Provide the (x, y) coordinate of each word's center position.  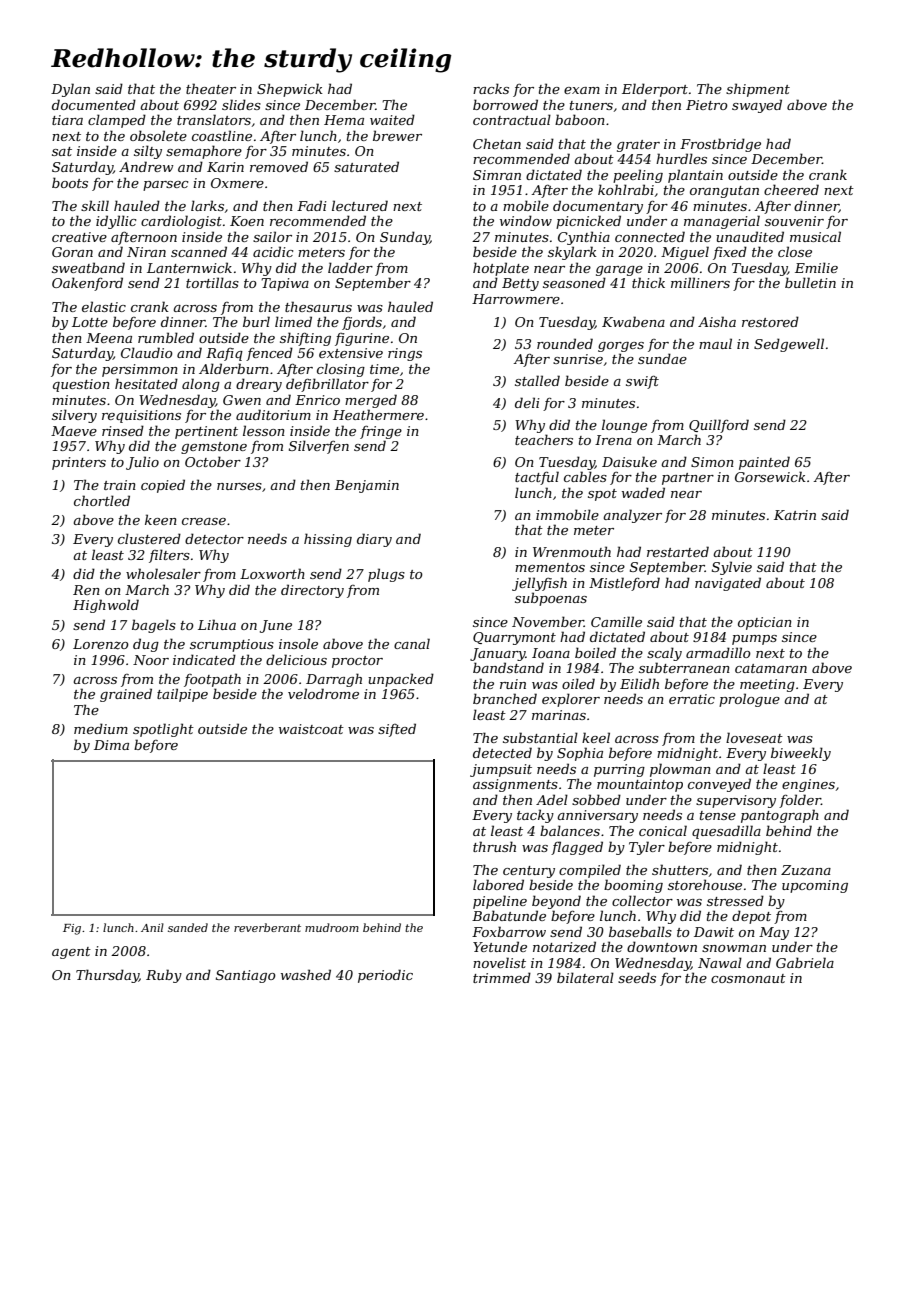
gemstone (214, 448)
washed (306, 974)
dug (146, 645)
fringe (381, 432)
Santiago (246, 976)
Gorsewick (770, 476)
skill (95, 205)
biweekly (801, 754)
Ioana (551, 653)
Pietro (707, 105)
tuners (591, 105)
